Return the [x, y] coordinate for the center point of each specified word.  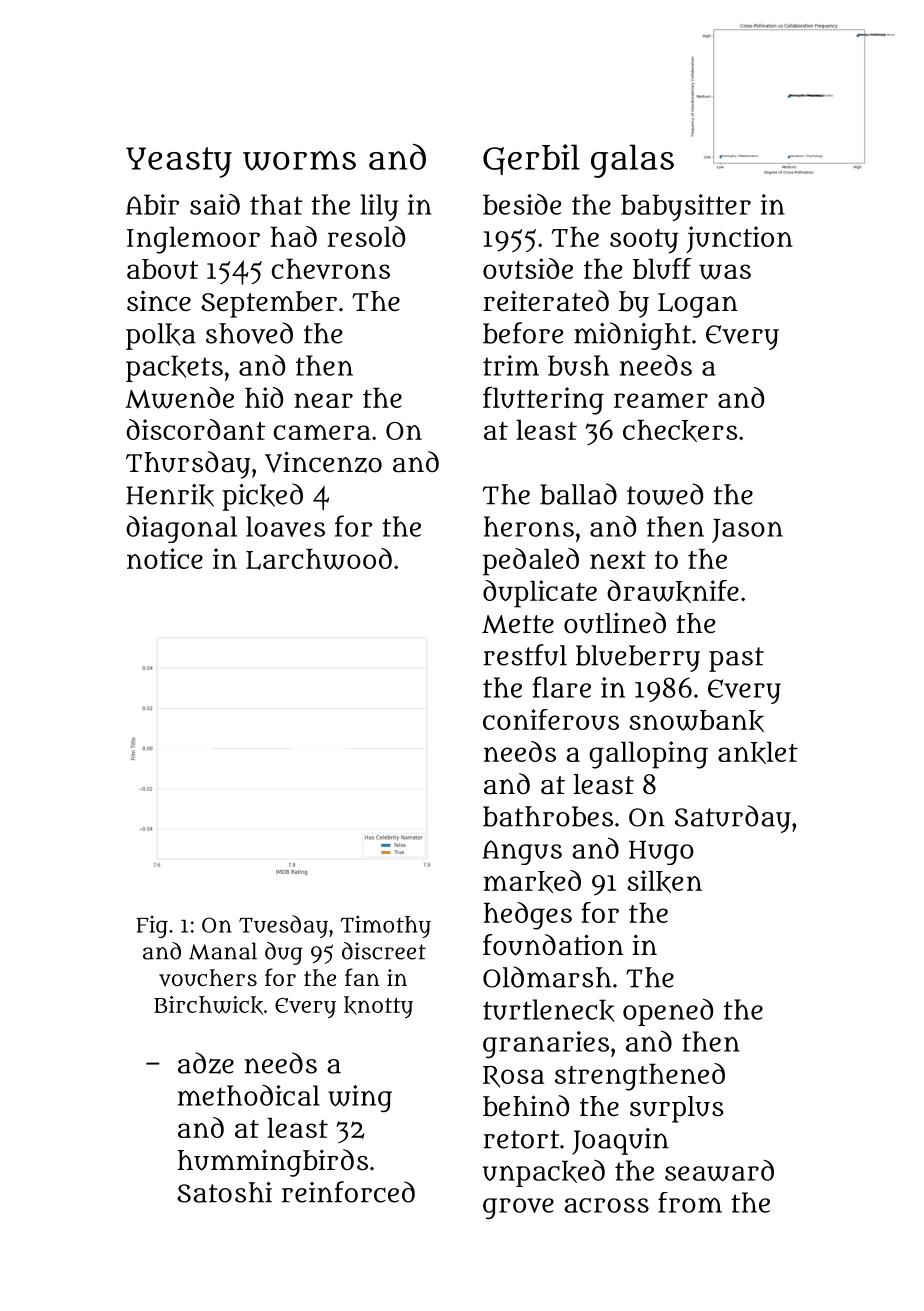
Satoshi [224, 1192]
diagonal [181, 529]
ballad [578, 494]
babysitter [686, 207]
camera [322, 432]
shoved [249, 333]
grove [518, 1209]
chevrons [331, 268]
